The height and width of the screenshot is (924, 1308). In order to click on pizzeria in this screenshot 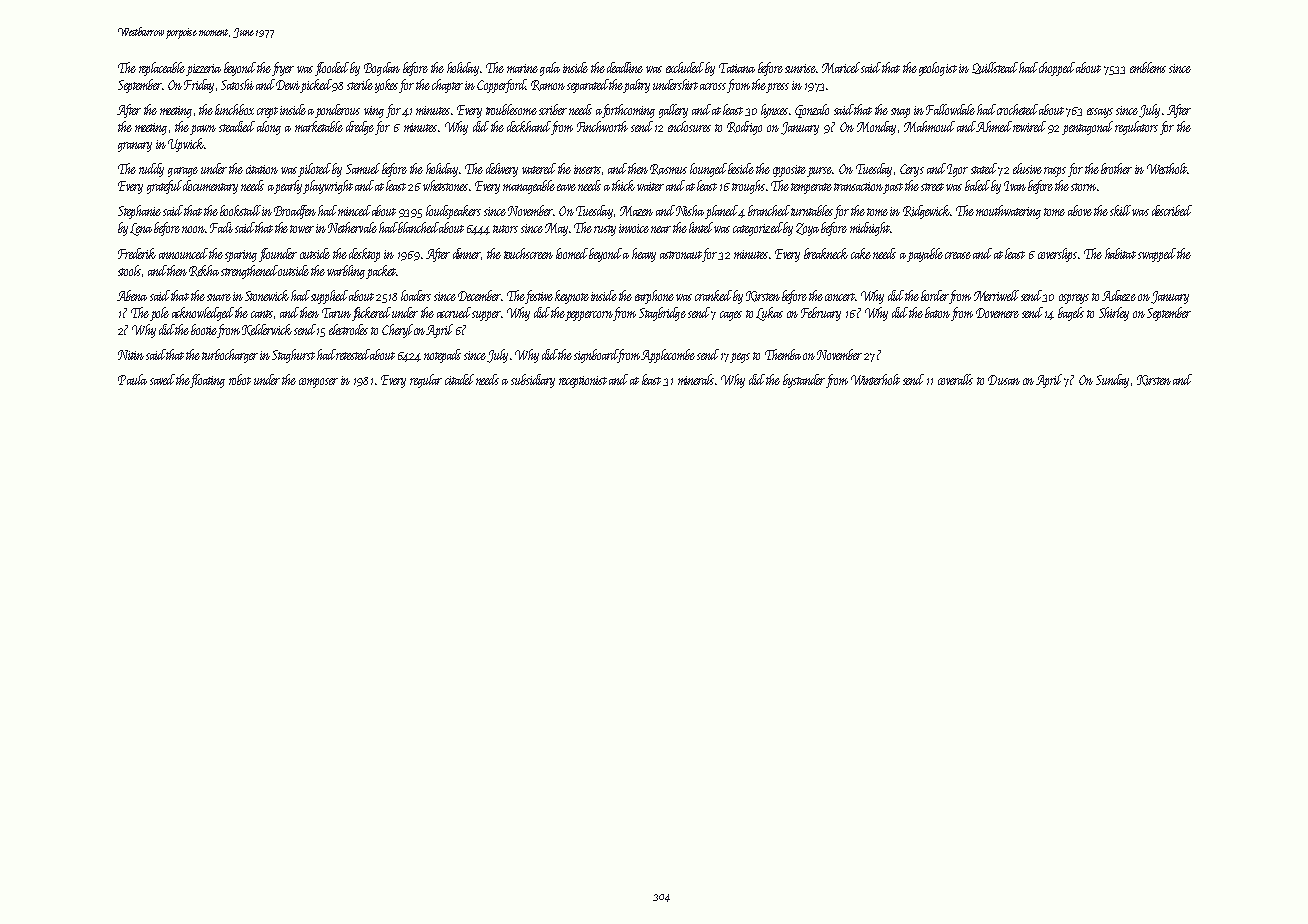, I will do `click(203, 70)`.
